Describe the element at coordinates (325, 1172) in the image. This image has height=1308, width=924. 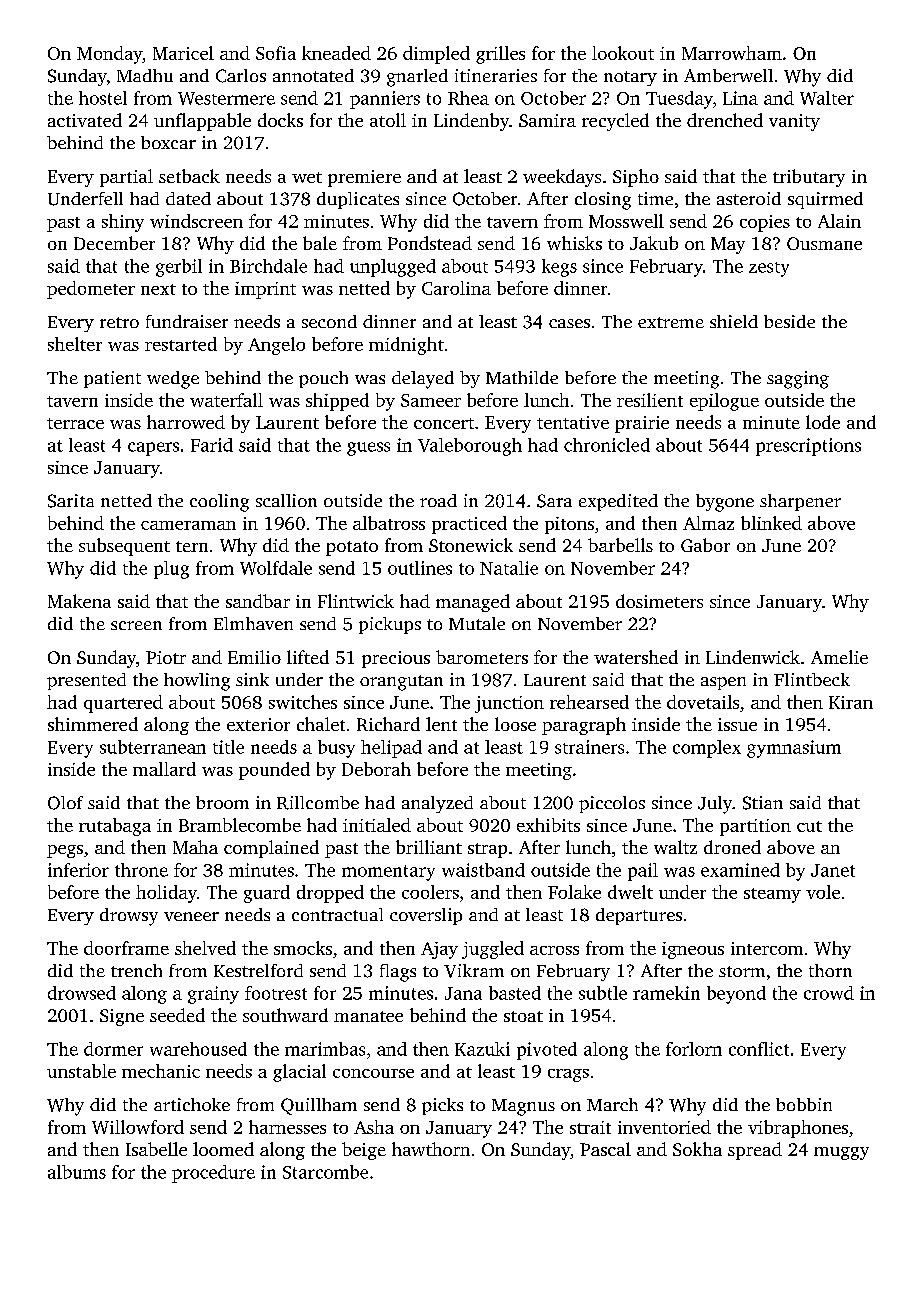
I see `Starcombe` at that location.
